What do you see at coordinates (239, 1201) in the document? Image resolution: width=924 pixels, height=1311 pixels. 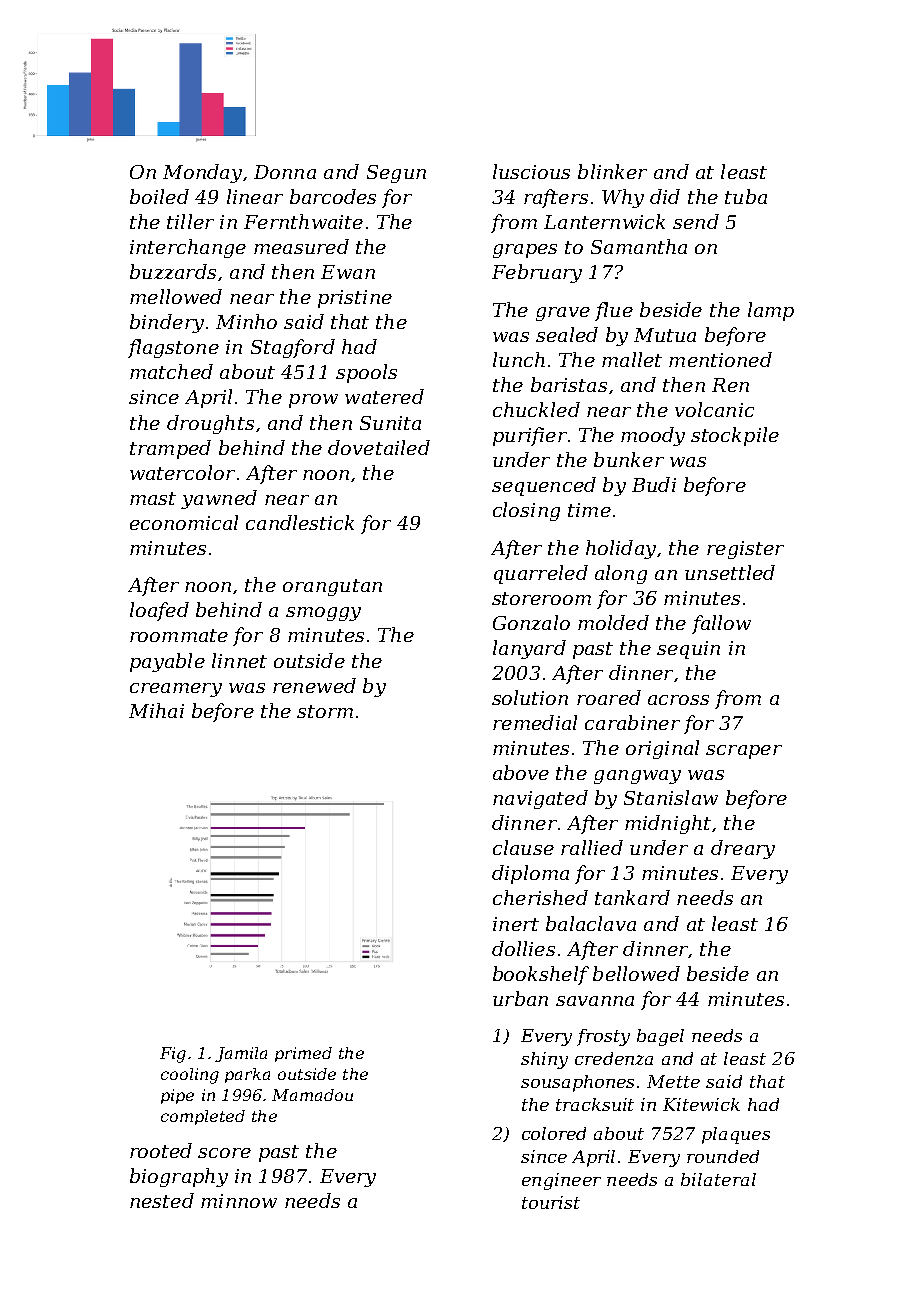 I see `minnow` at bounding box center [239, 1201].
